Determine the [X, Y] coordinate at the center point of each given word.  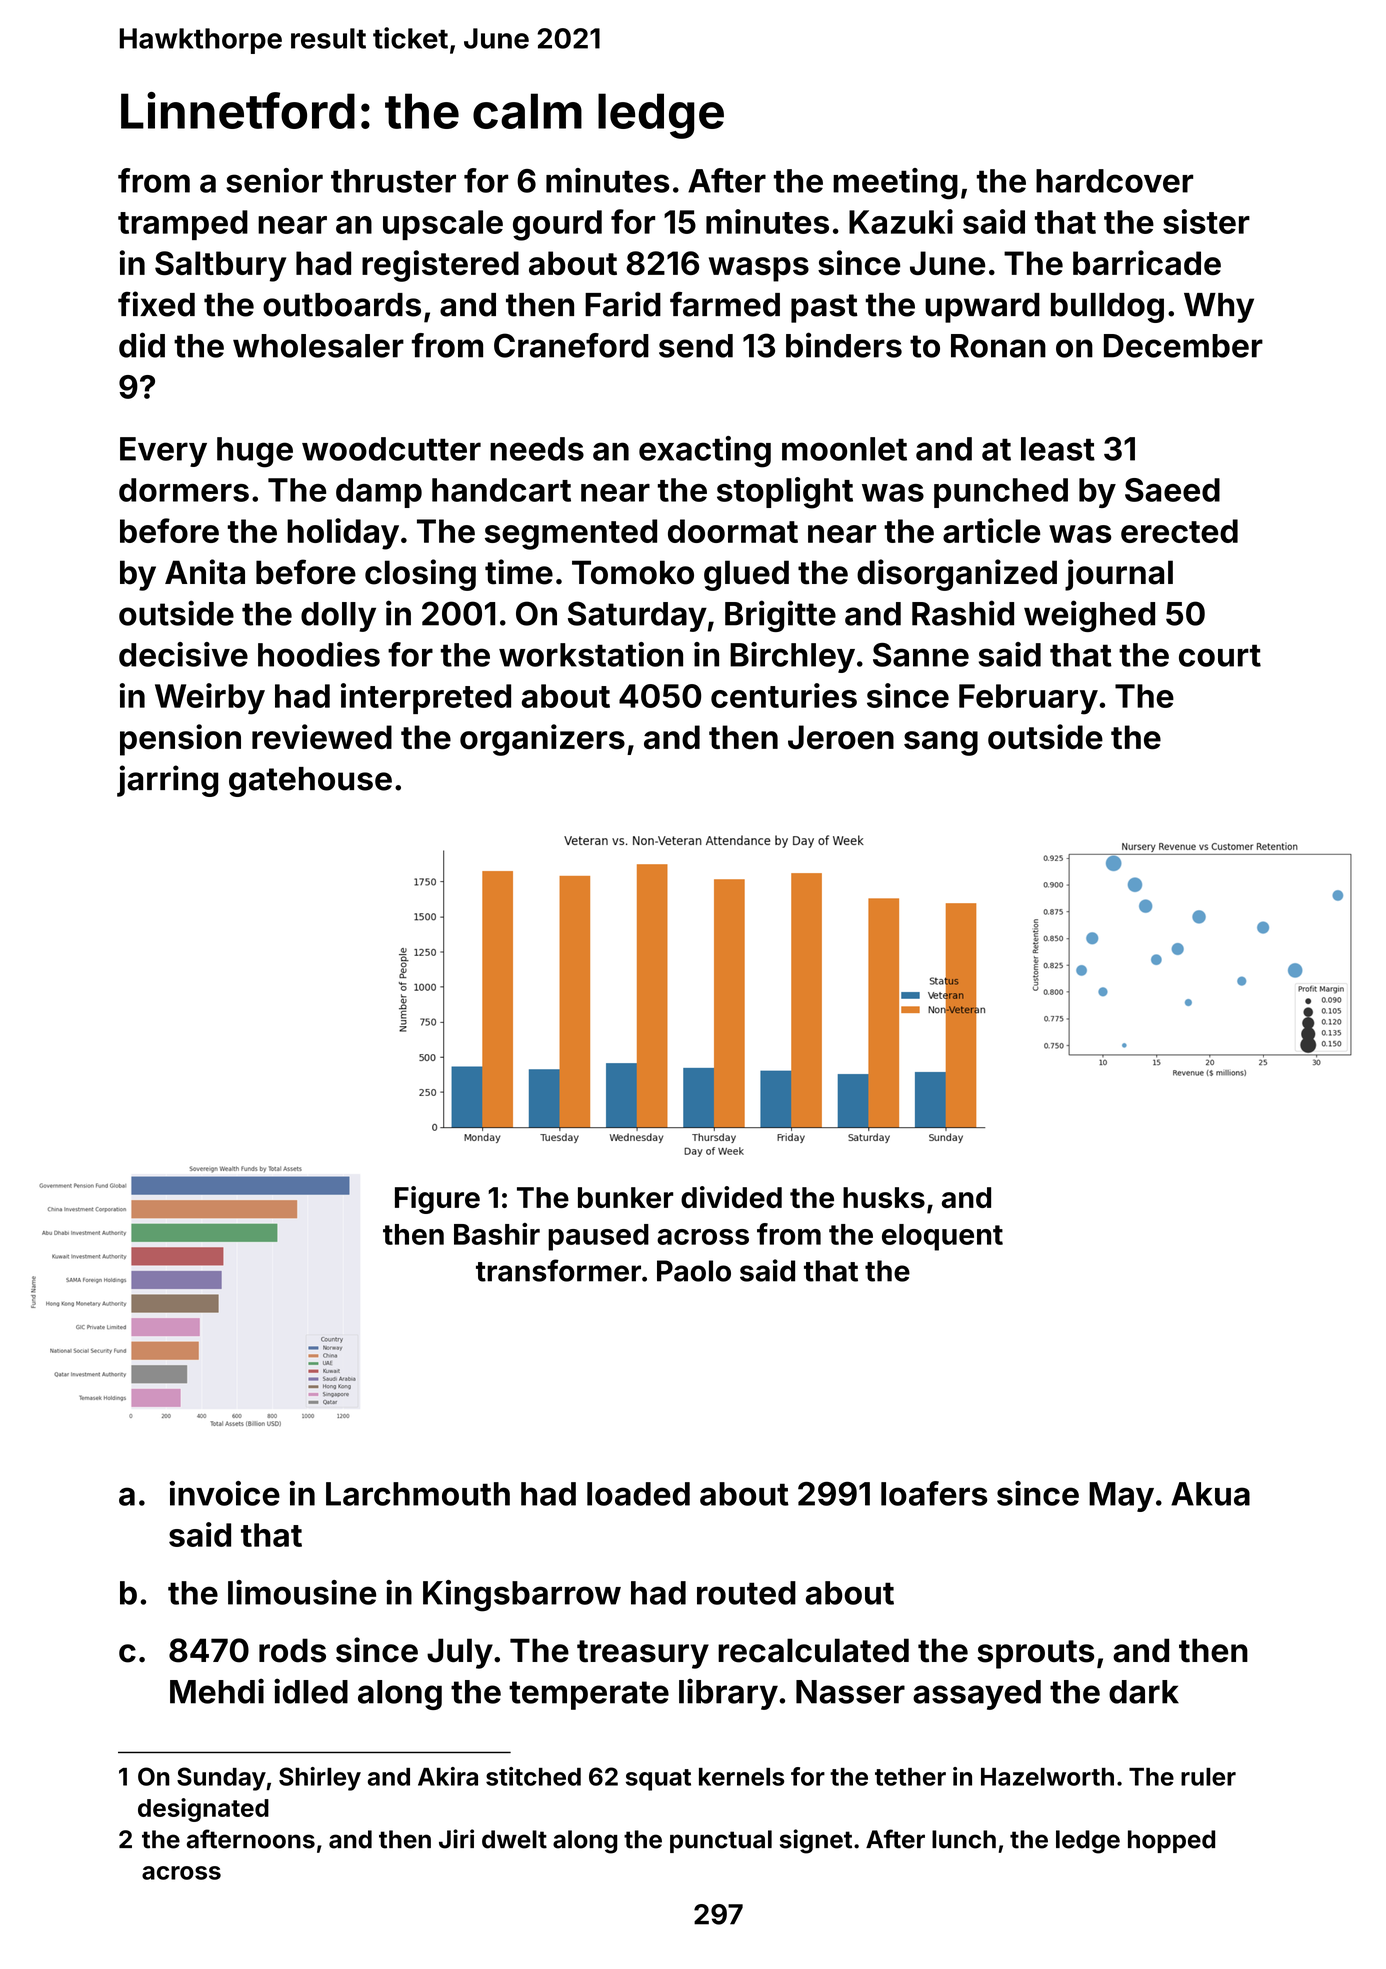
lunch [964, 1839]
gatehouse [310, 782]
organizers [542, 740]
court [1220, 655]
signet [816, 1841]
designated [203, 1810]
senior [274, 180]
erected [1179, 531]
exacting [705, 452]
